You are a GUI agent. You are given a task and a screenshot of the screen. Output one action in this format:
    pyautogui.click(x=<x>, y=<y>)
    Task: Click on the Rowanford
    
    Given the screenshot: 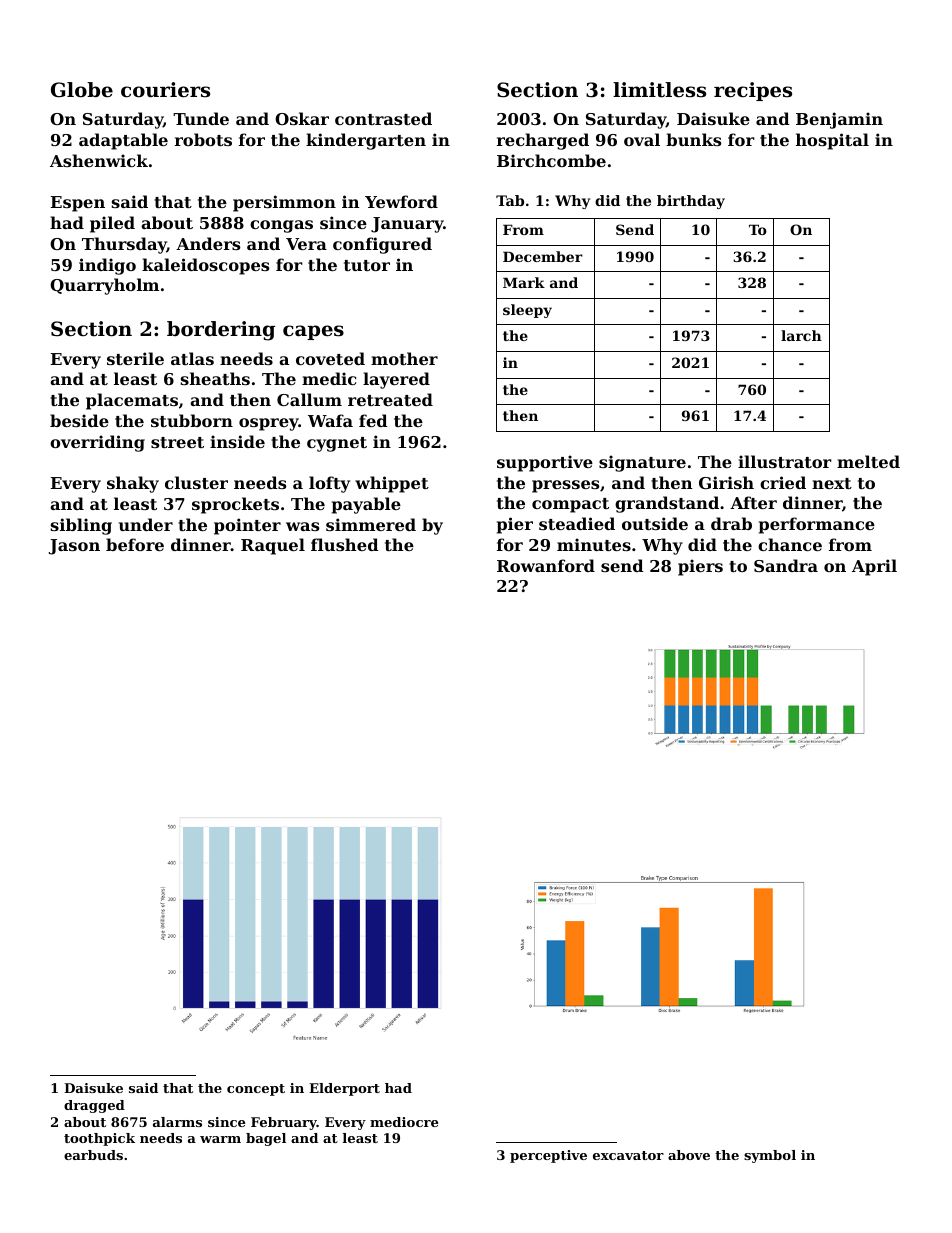 What is the action you would take?
    pyautogui.click(x=546, y=565)
